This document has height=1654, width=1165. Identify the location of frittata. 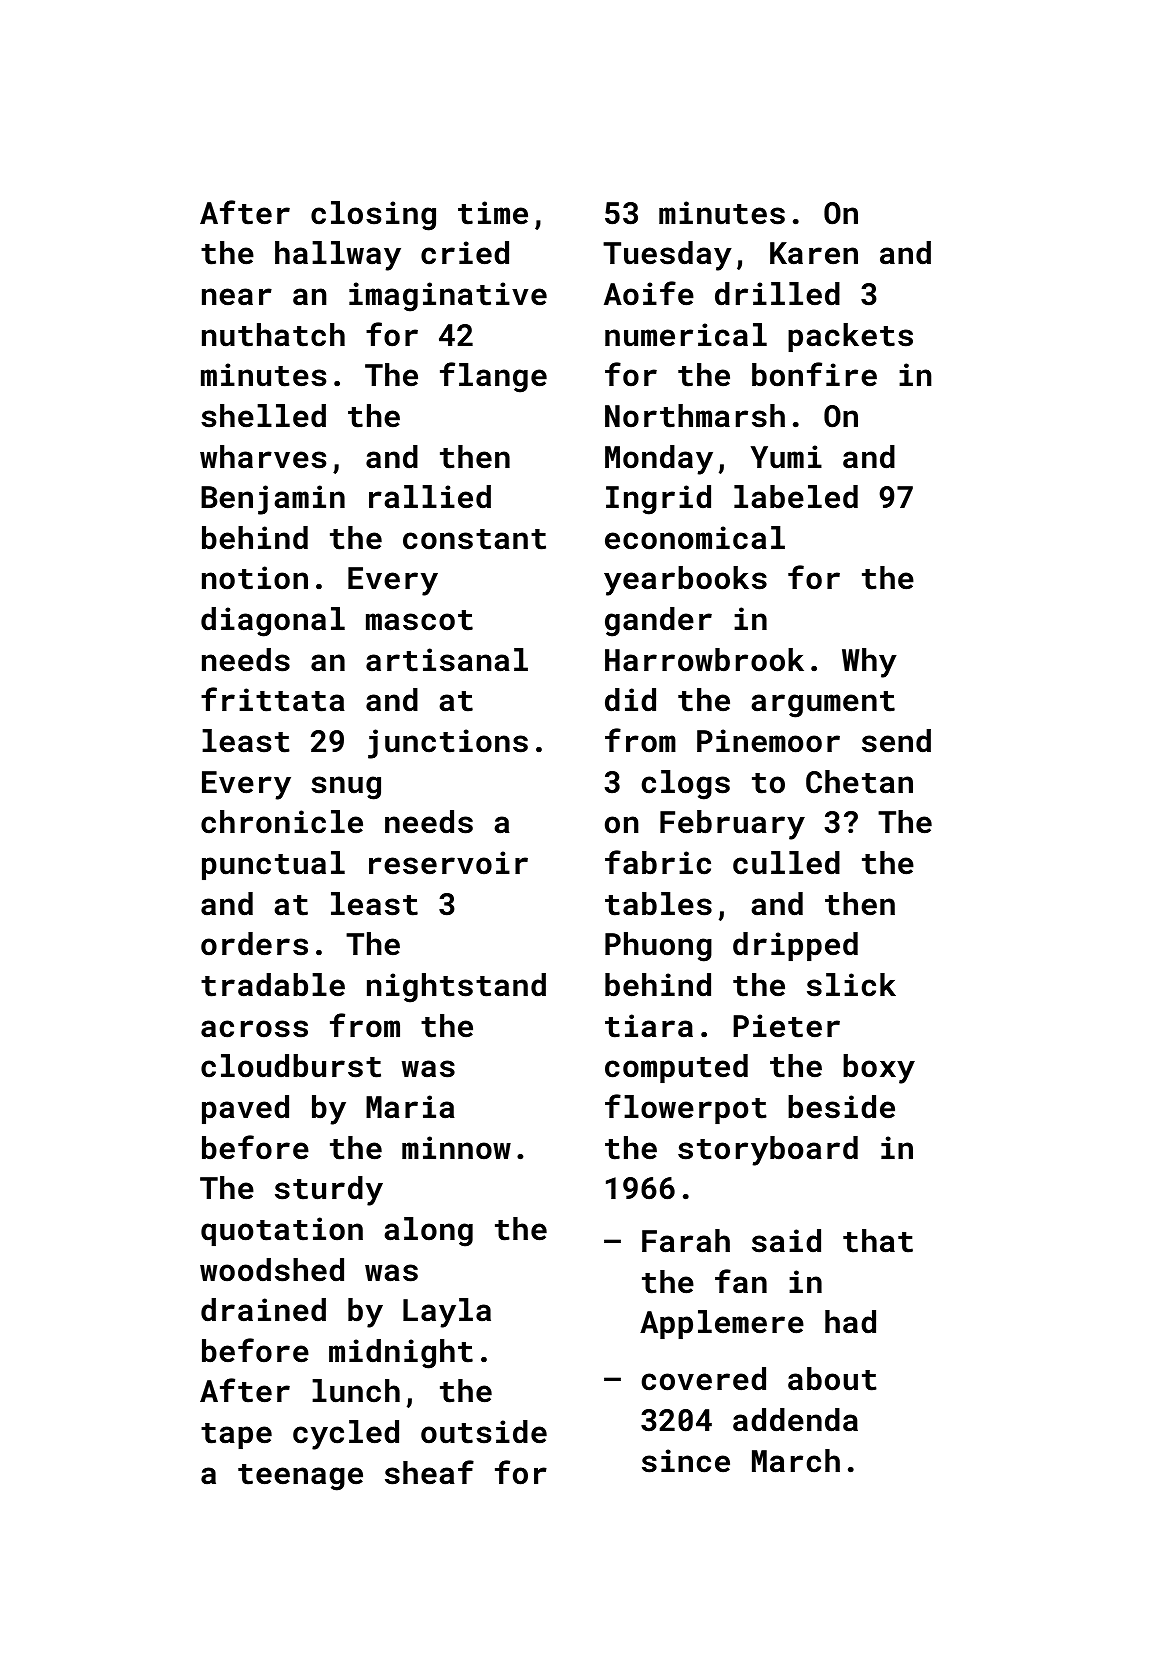
(273, 699).
